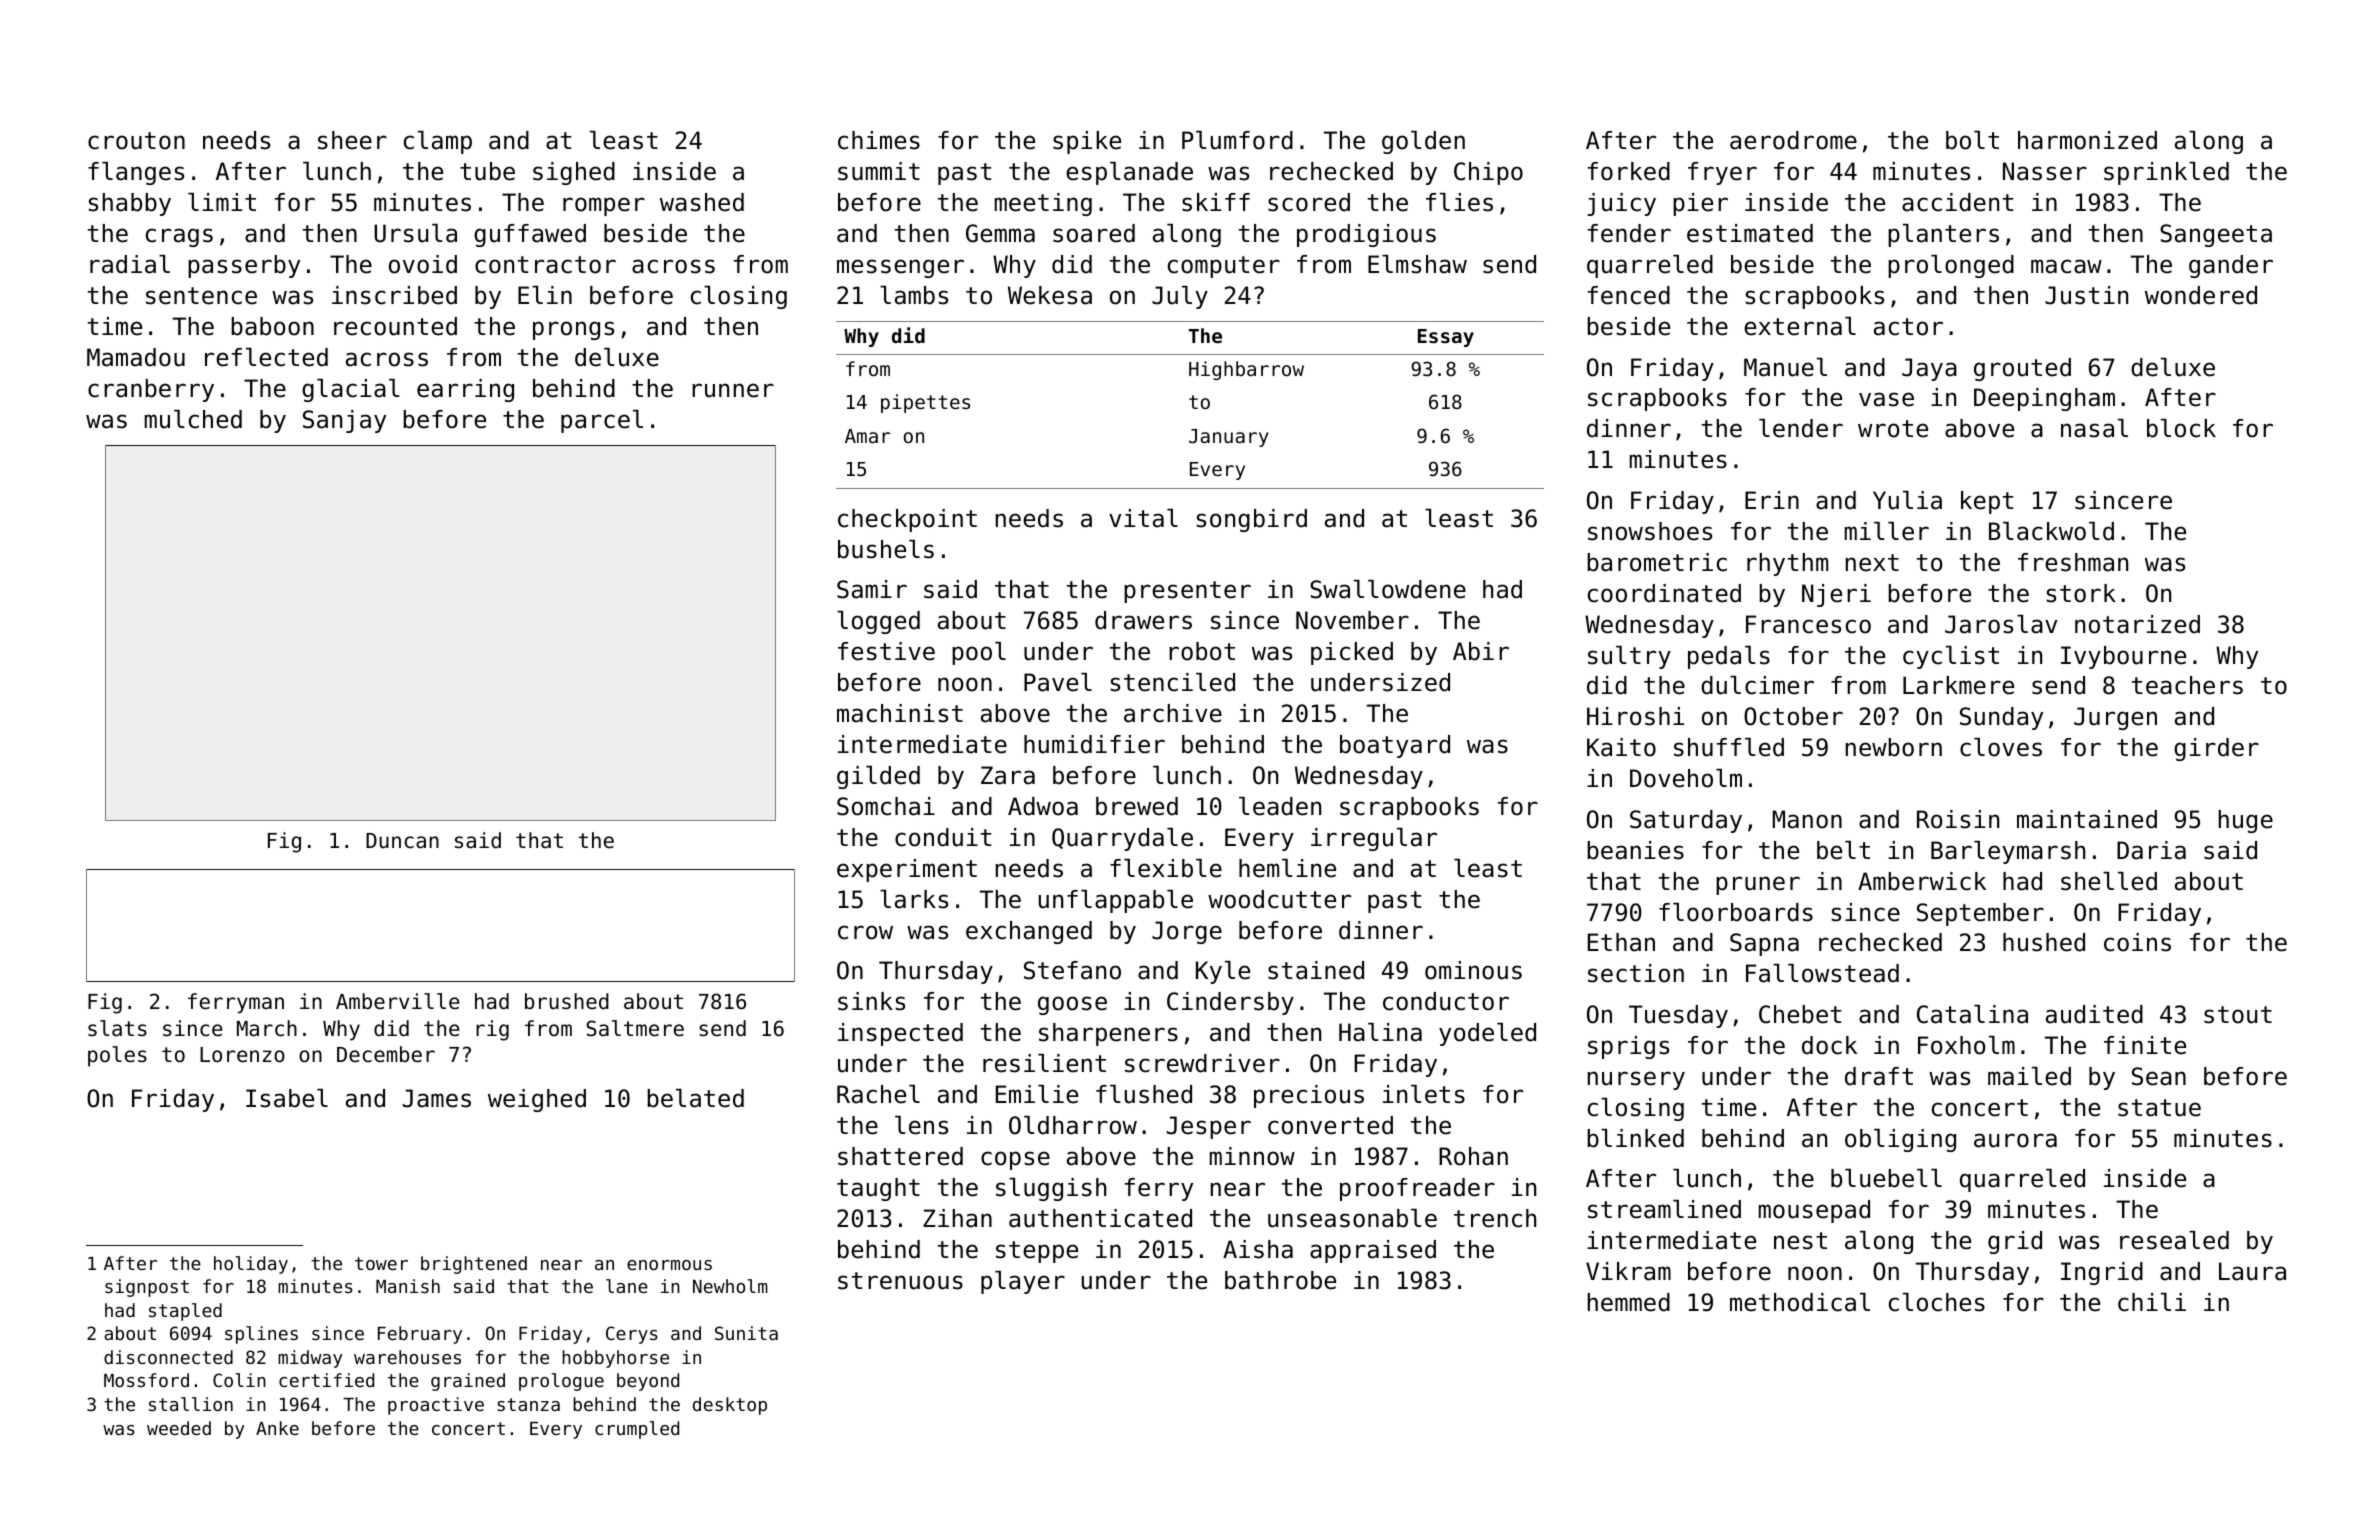 The height and width of the document is (1540, 2380). I want to click on January, so click(1229, 438).
